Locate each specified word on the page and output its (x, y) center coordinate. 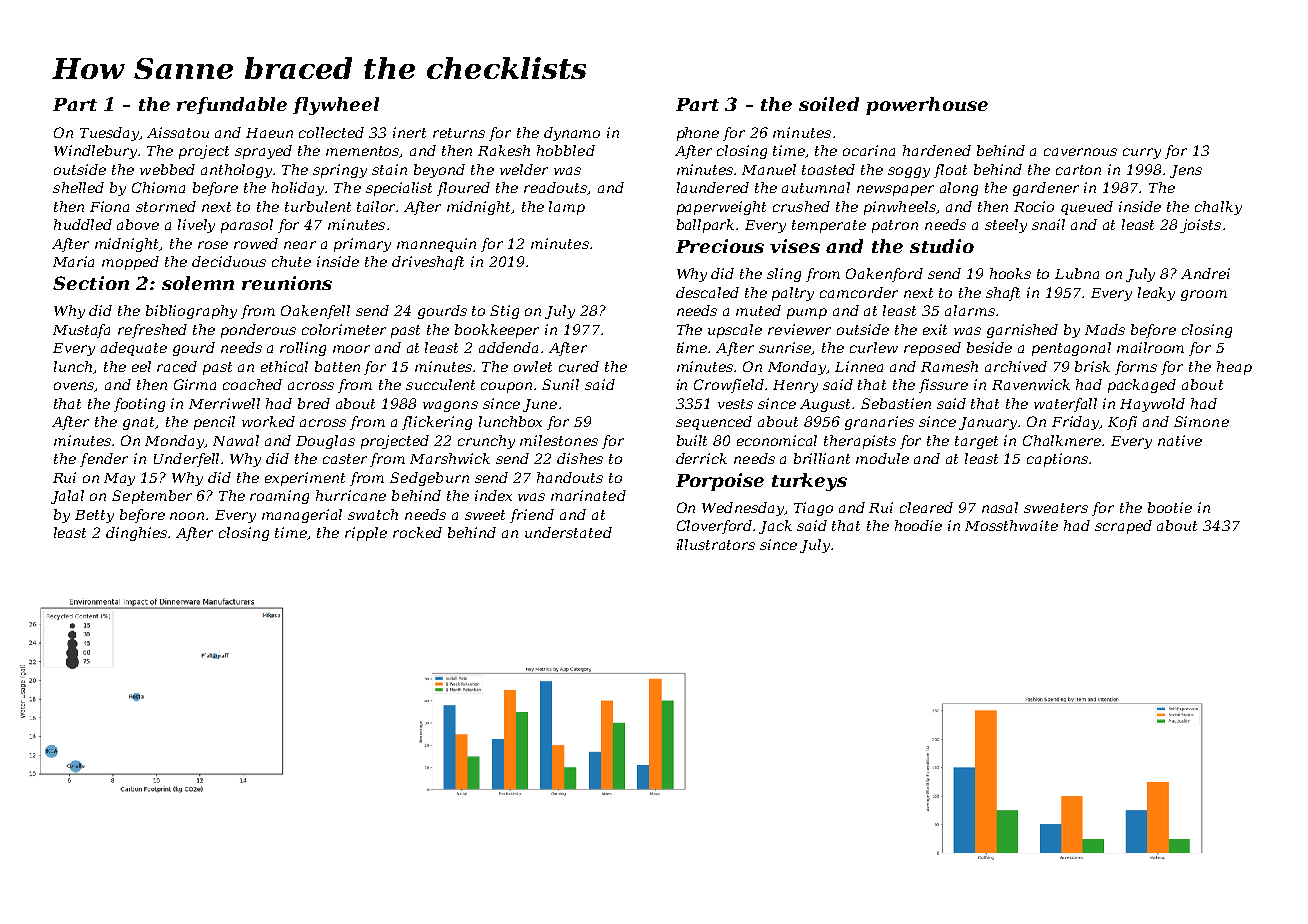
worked (268, 421)
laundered (713, 187)
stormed (166, 206)
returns (459, 133)
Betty (94, 516)
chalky (1218, 208)
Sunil (560, 384)
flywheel (336, 106)
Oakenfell (315, 312)
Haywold (1152, 405)
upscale (735, 331)
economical (777, 440)
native (1180, 440)
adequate (134, 349)
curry (1142, 153)
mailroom (1150, 347)
